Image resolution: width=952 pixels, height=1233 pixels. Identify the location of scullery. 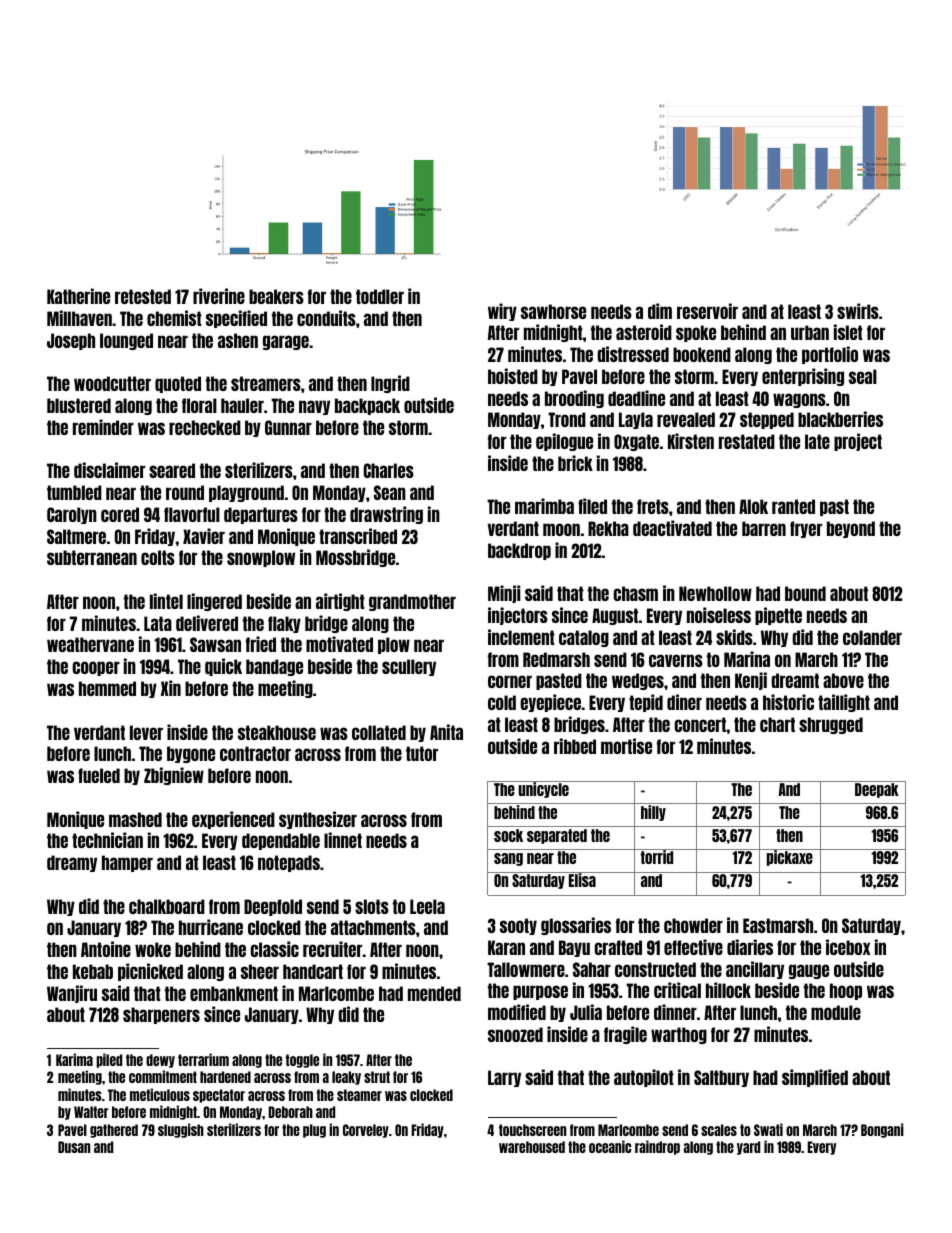
(409, 667).
